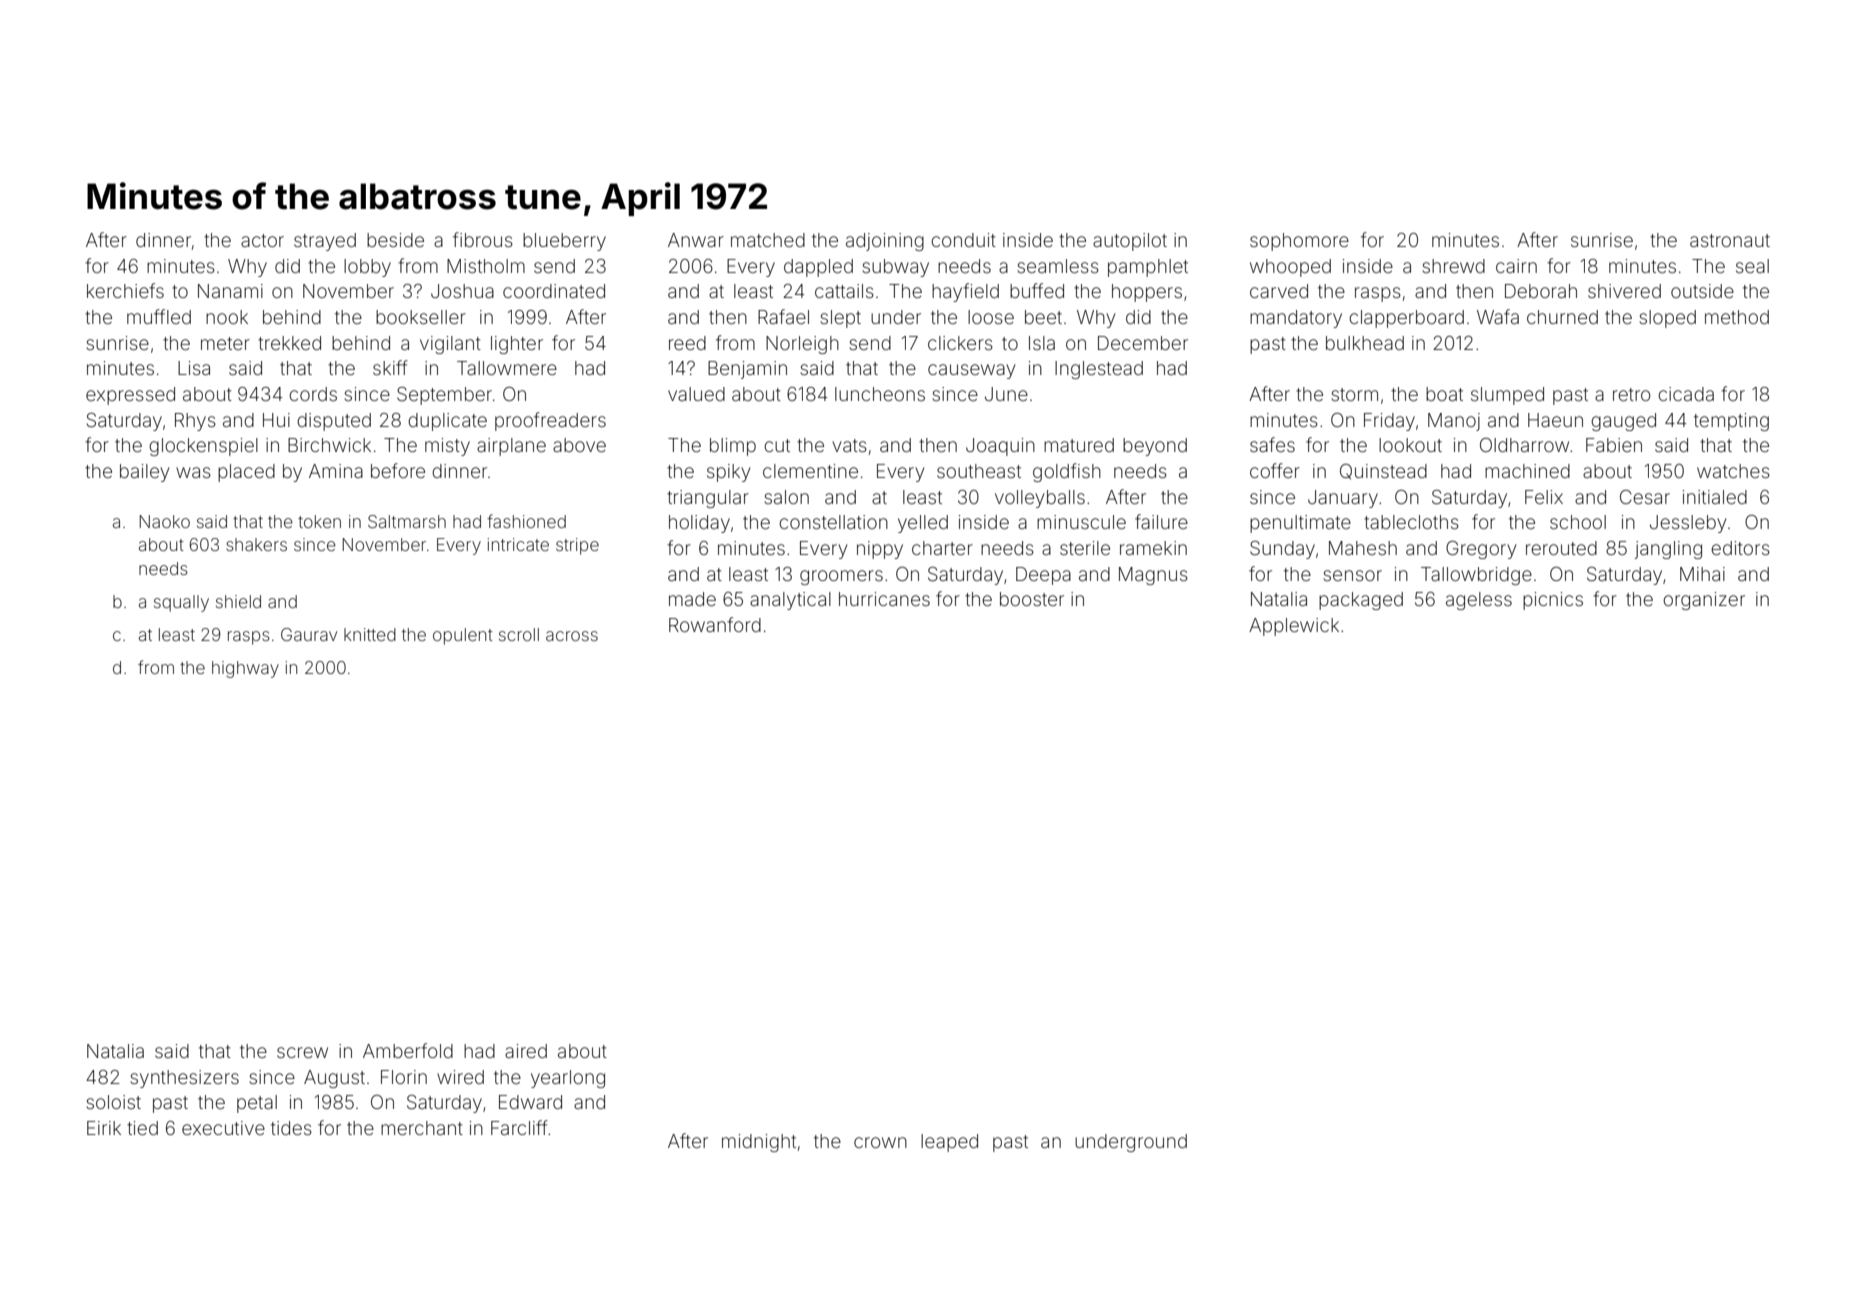  I want to click on yearlong, so click(568, 1079).
